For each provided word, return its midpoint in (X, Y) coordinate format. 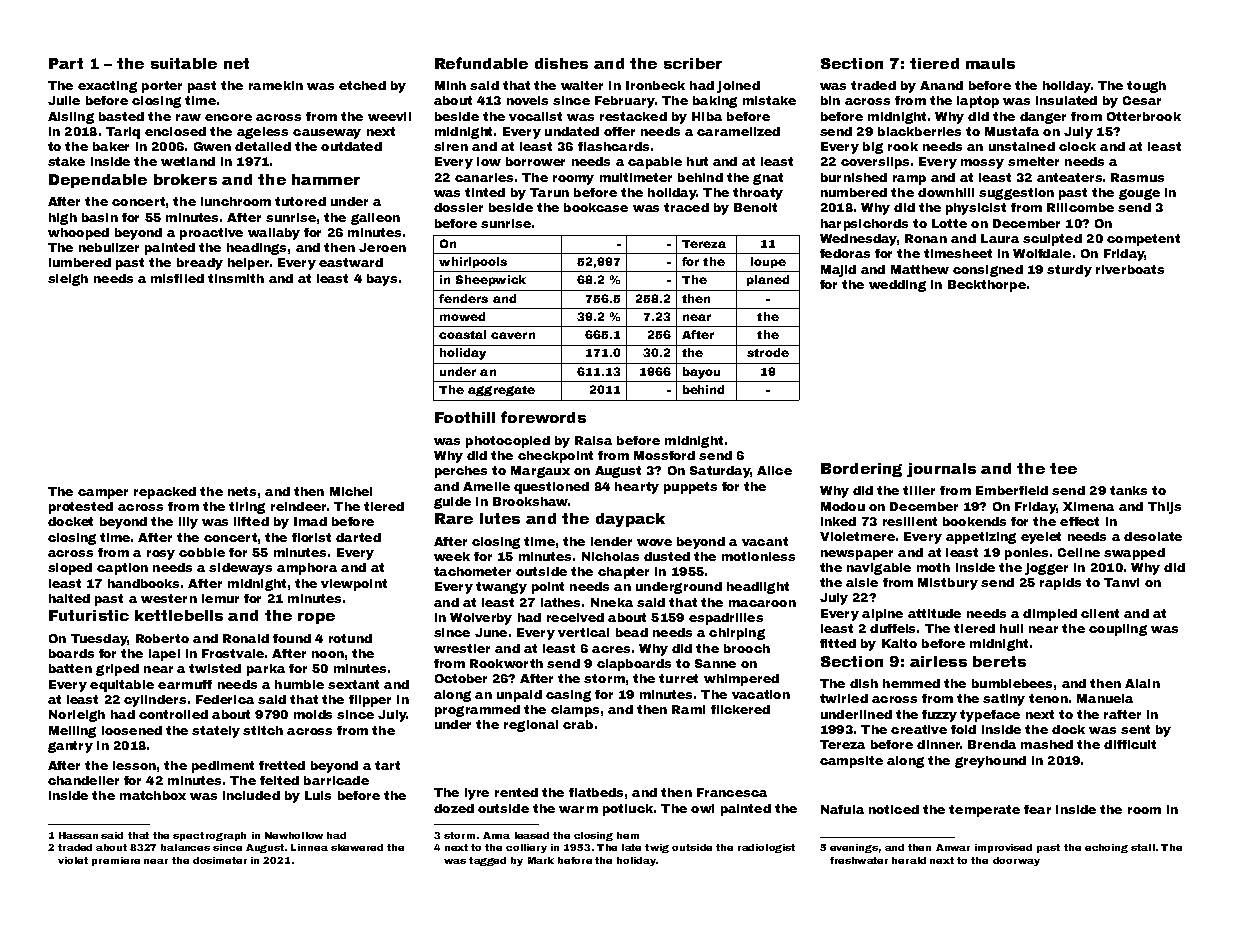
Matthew (920, 269)
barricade (336, 780)
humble (299, 684)
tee (1063, 468)
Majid (838, 271)
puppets (690, 488)
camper (103, 494)
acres (611, 649)
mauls (990, 63)
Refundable (481, 63)
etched (362, 85)
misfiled (177, 278)
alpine (882, 615)
